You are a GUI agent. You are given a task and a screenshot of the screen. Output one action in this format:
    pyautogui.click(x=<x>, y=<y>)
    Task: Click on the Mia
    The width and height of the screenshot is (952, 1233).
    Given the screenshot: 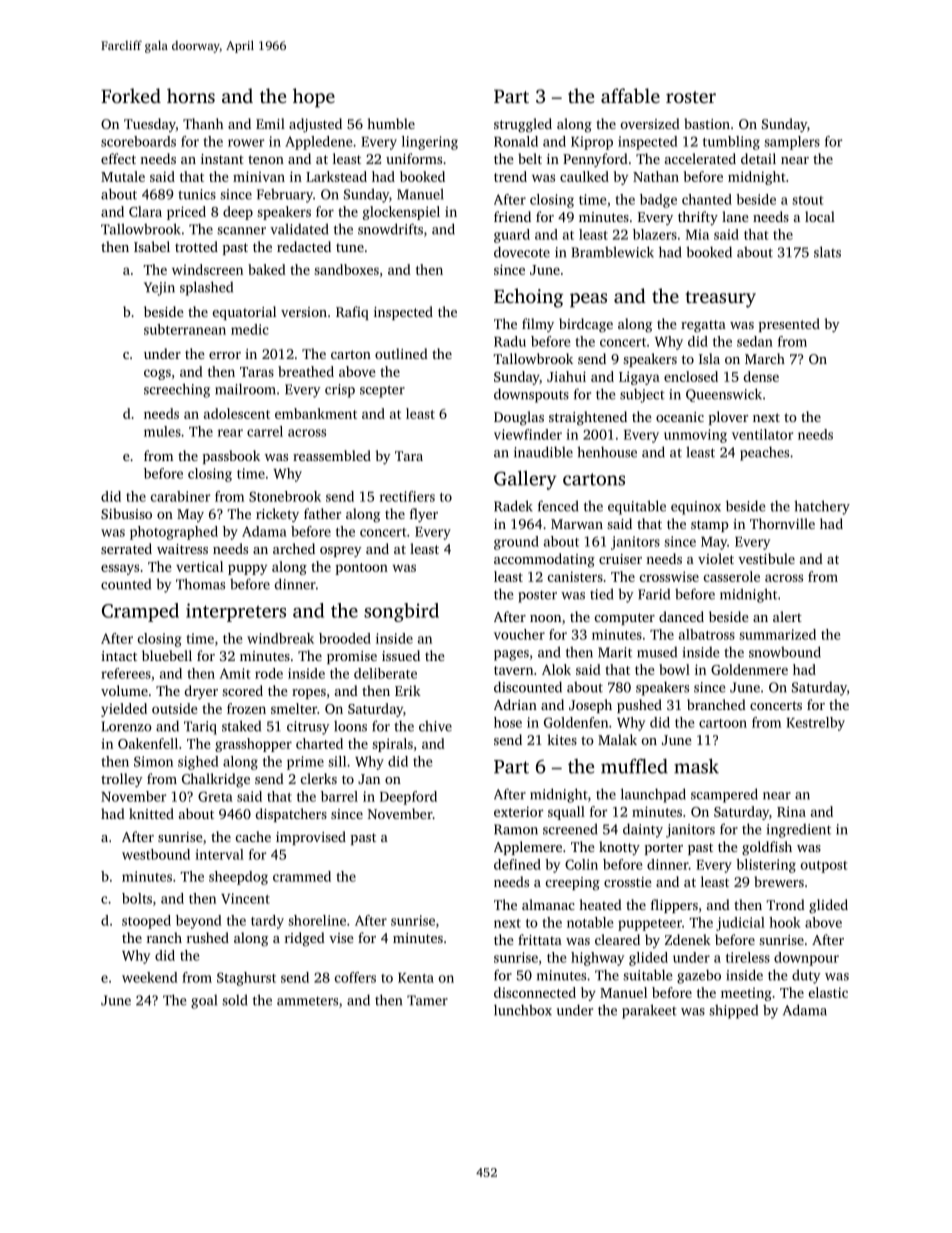 What is the action you would take?
    pyautogui.click(x=697, y=234)
